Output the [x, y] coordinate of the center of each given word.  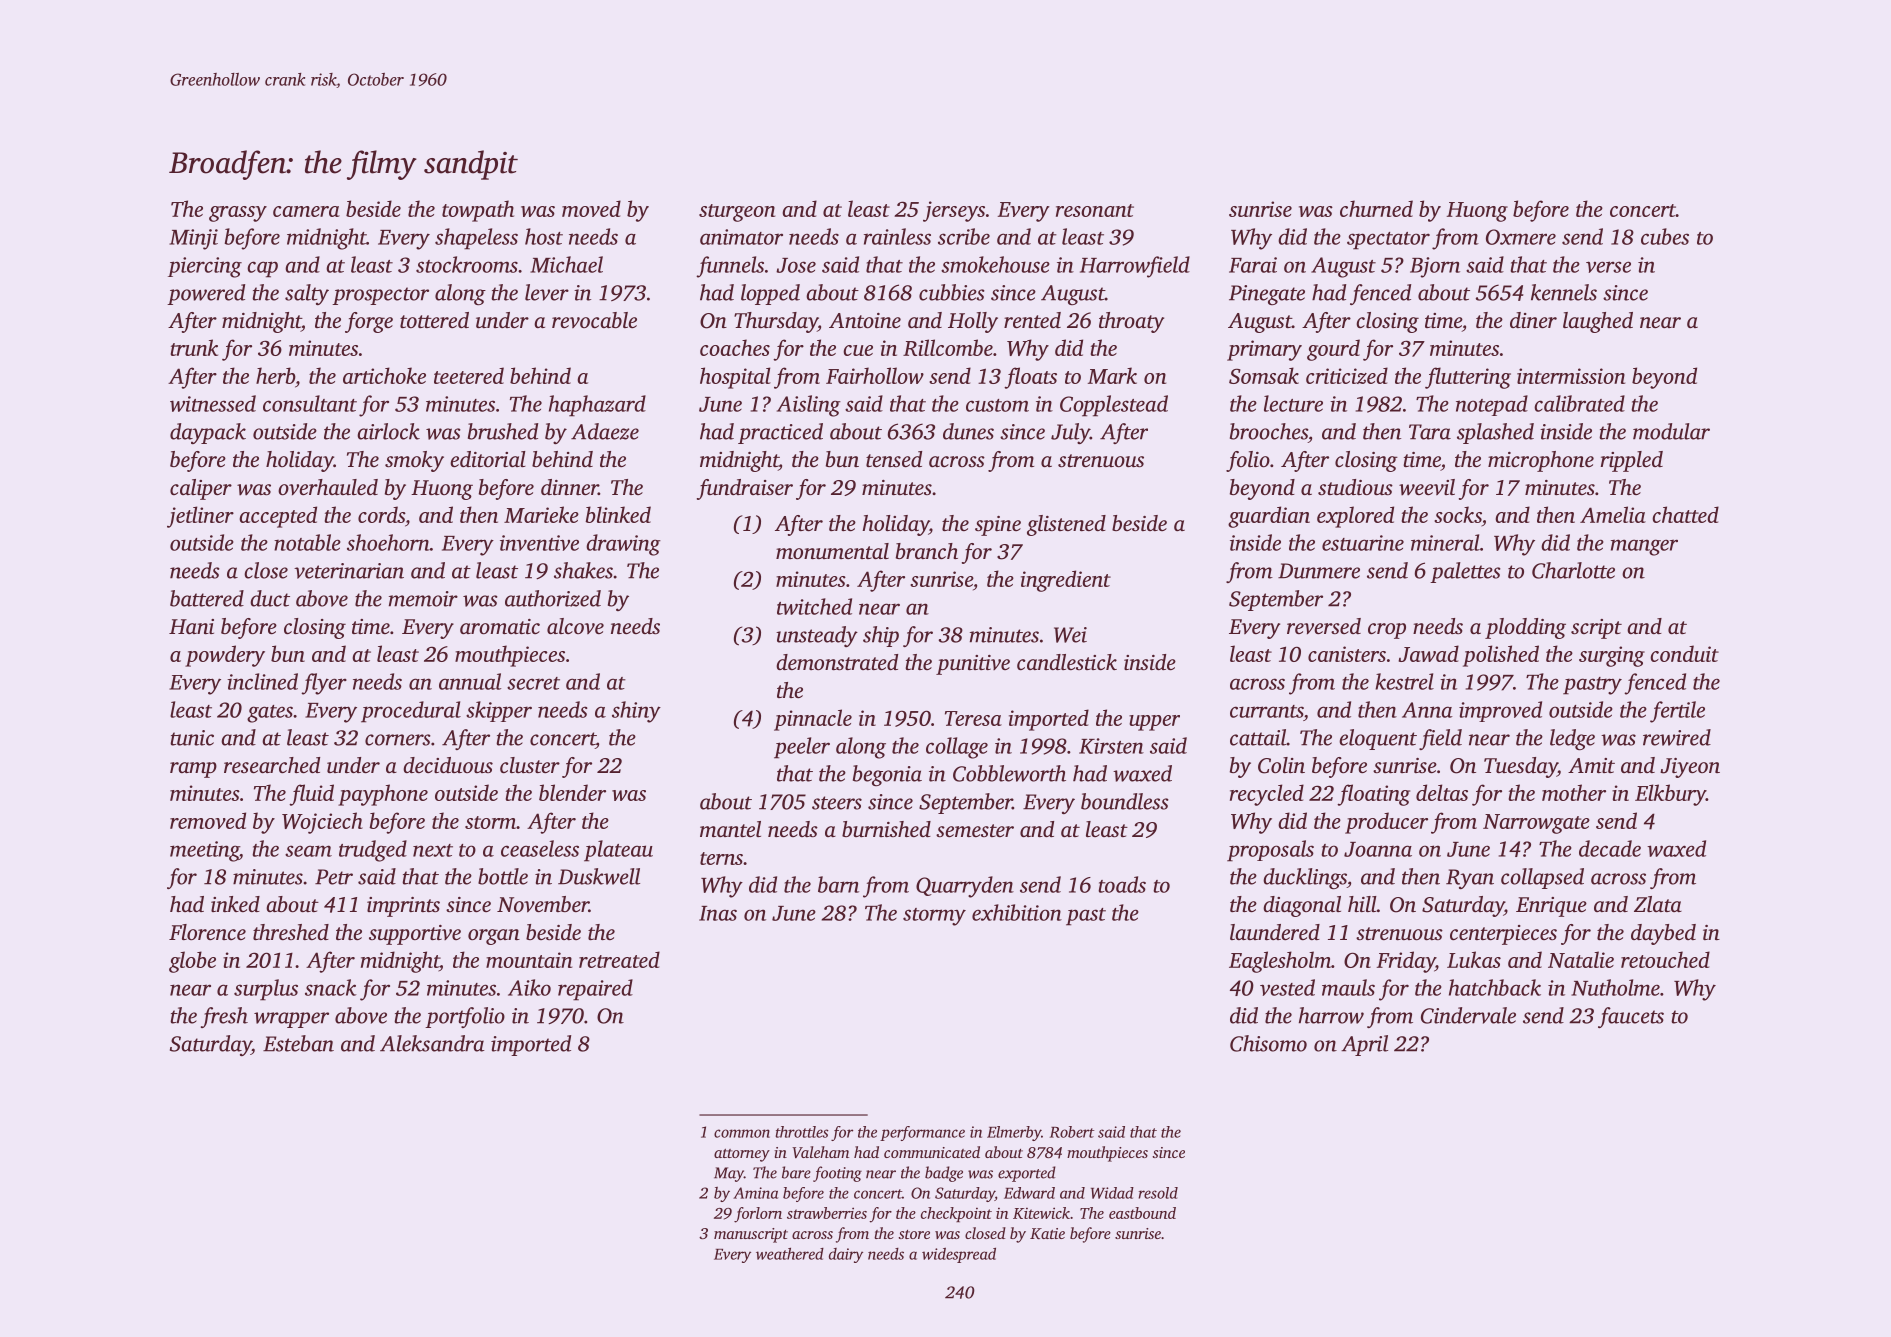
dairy [846, 1255]
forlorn [758, 1215]
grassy [238, 214]
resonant [1095, 210]
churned [1376, 208]
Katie [1047, 1233]
